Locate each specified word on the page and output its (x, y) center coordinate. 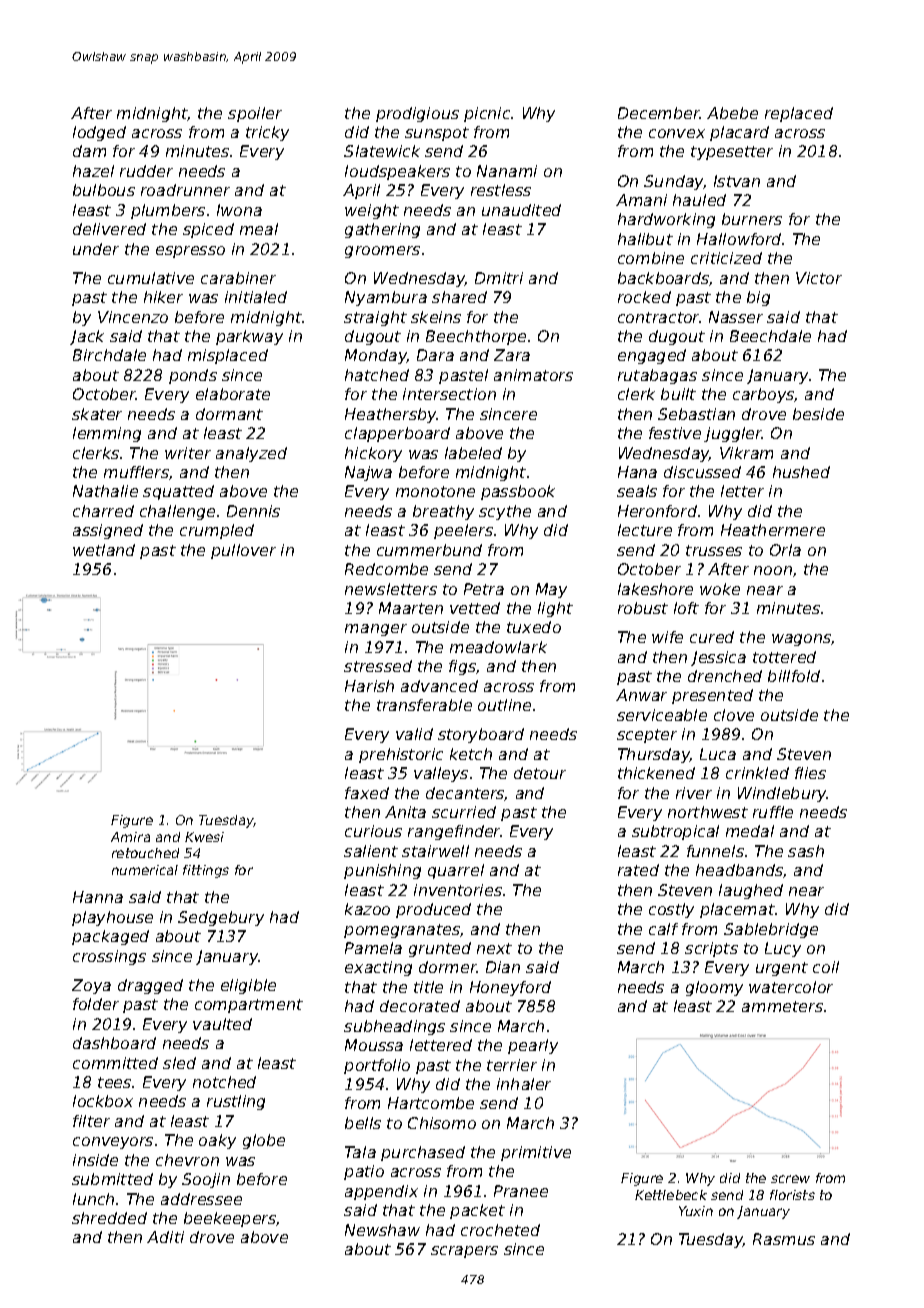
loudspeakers (397, 172)
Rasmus (784, 1239)
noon (773, 570)
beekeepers (230, 1219)
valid (414, 734)
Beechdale (770, 336)
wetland (104, 550)
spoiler (255, 114)
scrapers (464, 1252)
